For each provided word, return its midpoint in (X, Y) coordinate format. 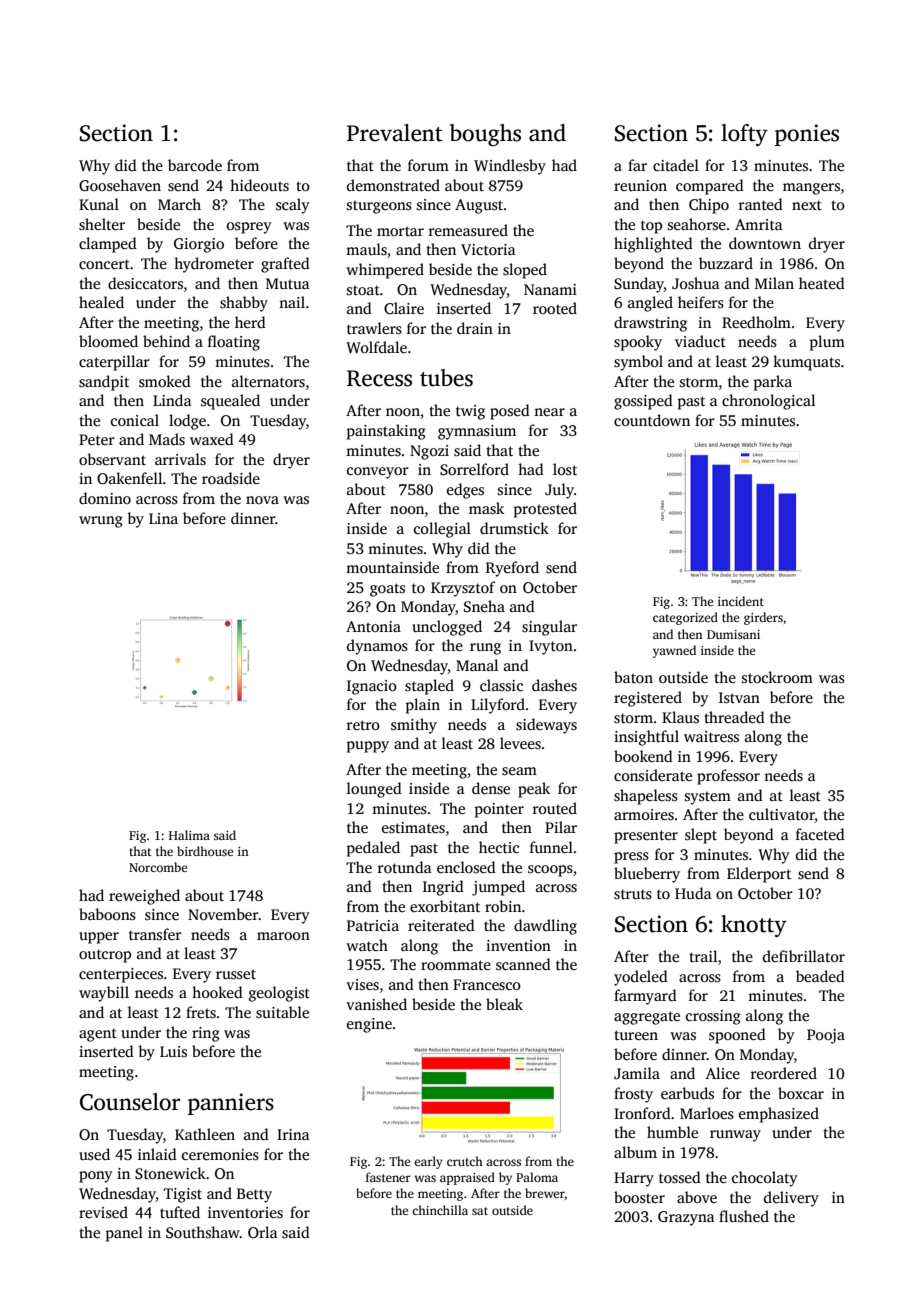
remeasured (468, 230)
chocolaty (765, 1179)
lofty (744, 135)
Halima (189, 835)
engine (369, 1025)
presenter (646, 837)
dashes (554, 685)
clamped (108, 245)
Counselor (130, 1102)
